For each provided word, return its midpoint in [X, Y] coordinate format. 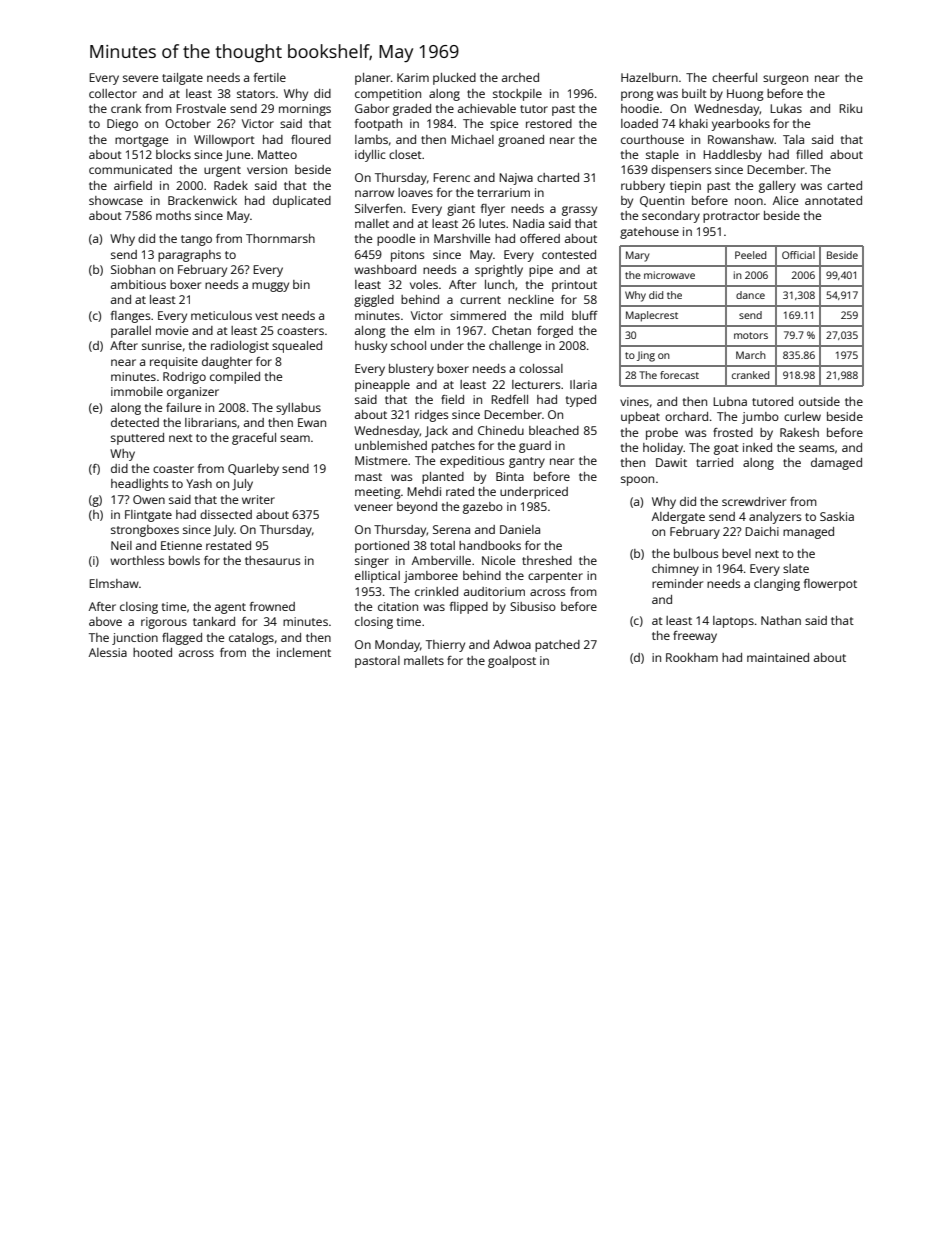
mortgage [141, 141]
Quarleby [253, 470]
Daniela [520, 529]
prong [637, 96]
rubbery [643, 187]
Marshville [462, 238]
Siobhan [133, 269]
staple [662, 156]
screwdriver [754, 501]
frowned [272, 606]
